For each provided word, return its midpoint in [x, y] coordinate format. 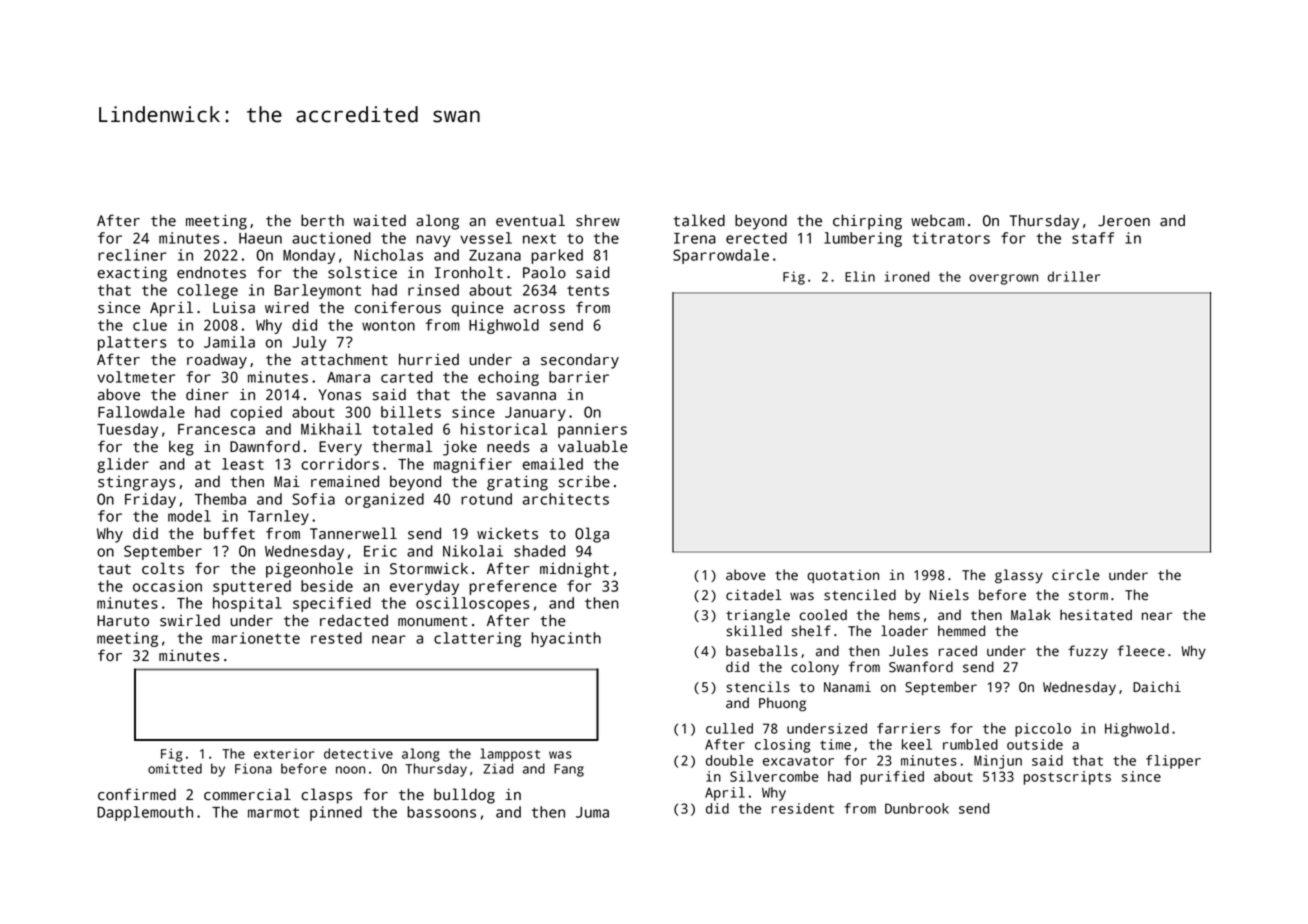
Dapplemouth [145, 813]
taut [114, 569]
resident [803, 808]
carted [407, 377]
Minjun [998, 762]
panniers [592, 430]
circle [1076, 575]
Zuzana [495, 255]
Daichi [1157, 687]
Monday [309, 256]
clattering [477, 639]
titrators [951, 238]
